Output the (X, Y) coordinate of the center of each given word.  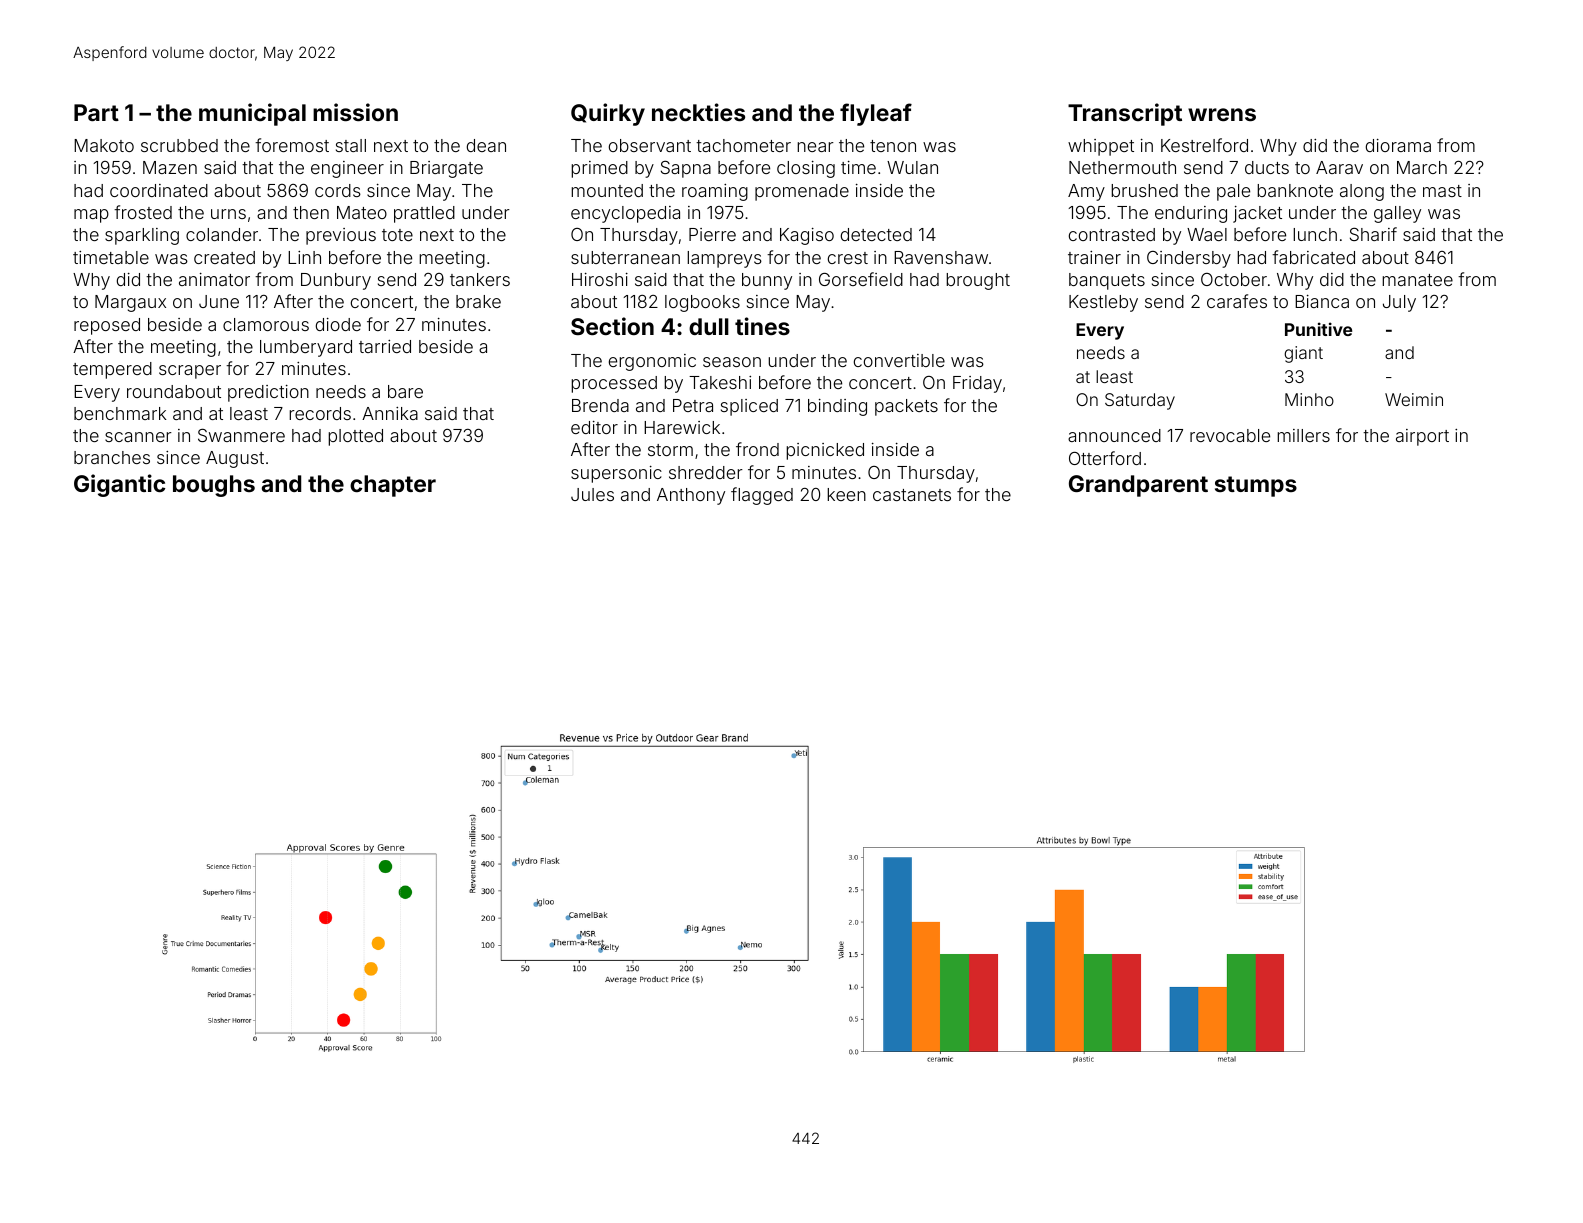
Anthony (691, 496)
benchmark (120, 413)
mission (355, 112)
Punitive (1318, 329)
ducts (1267, 167)
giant (1303, 354)
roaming (715, 192)
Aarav (1339, 167)
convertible (899, 360)
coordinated (159, 190)
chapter (393, 486)
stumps (1256, 486)
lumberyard (306, 348)
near (815, 147)
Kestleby (1103, 303)
